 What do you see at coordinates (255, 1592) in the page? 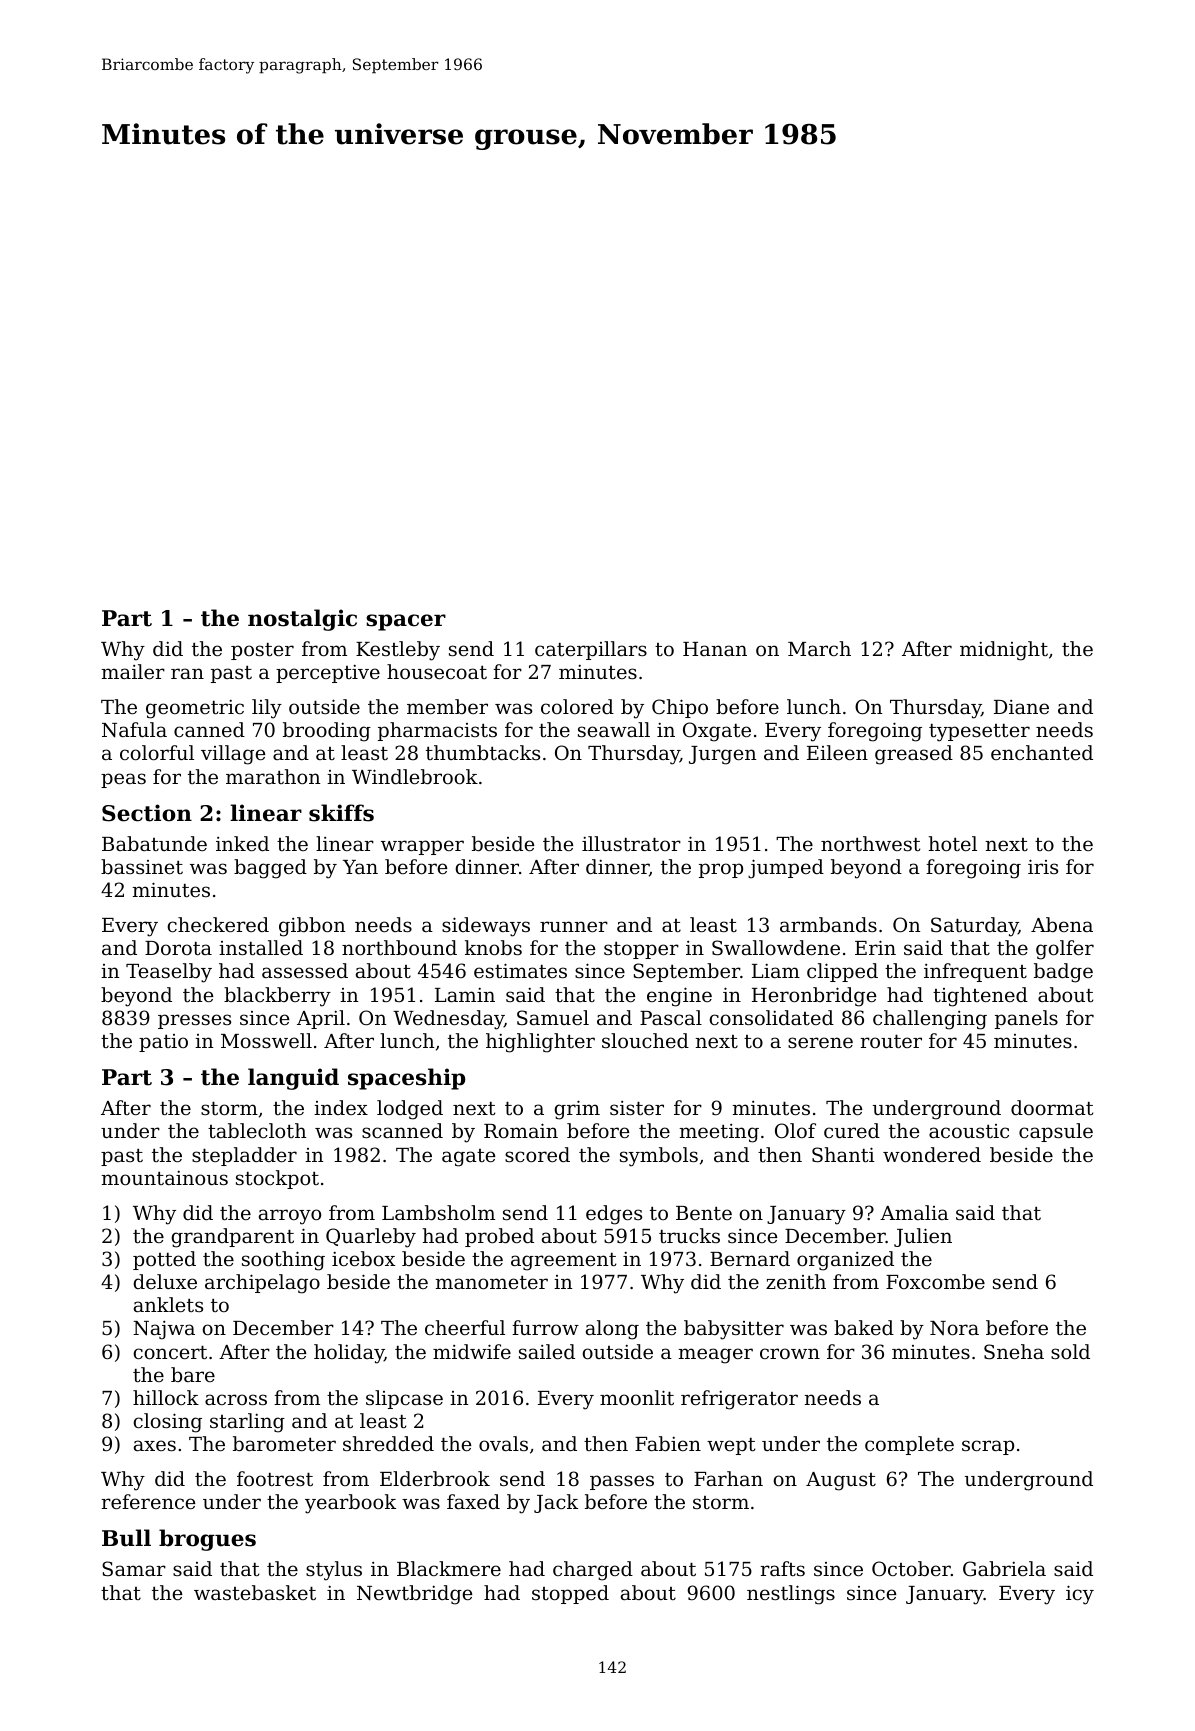
I see `wastebasket` at bounding box center [255, 1592].
